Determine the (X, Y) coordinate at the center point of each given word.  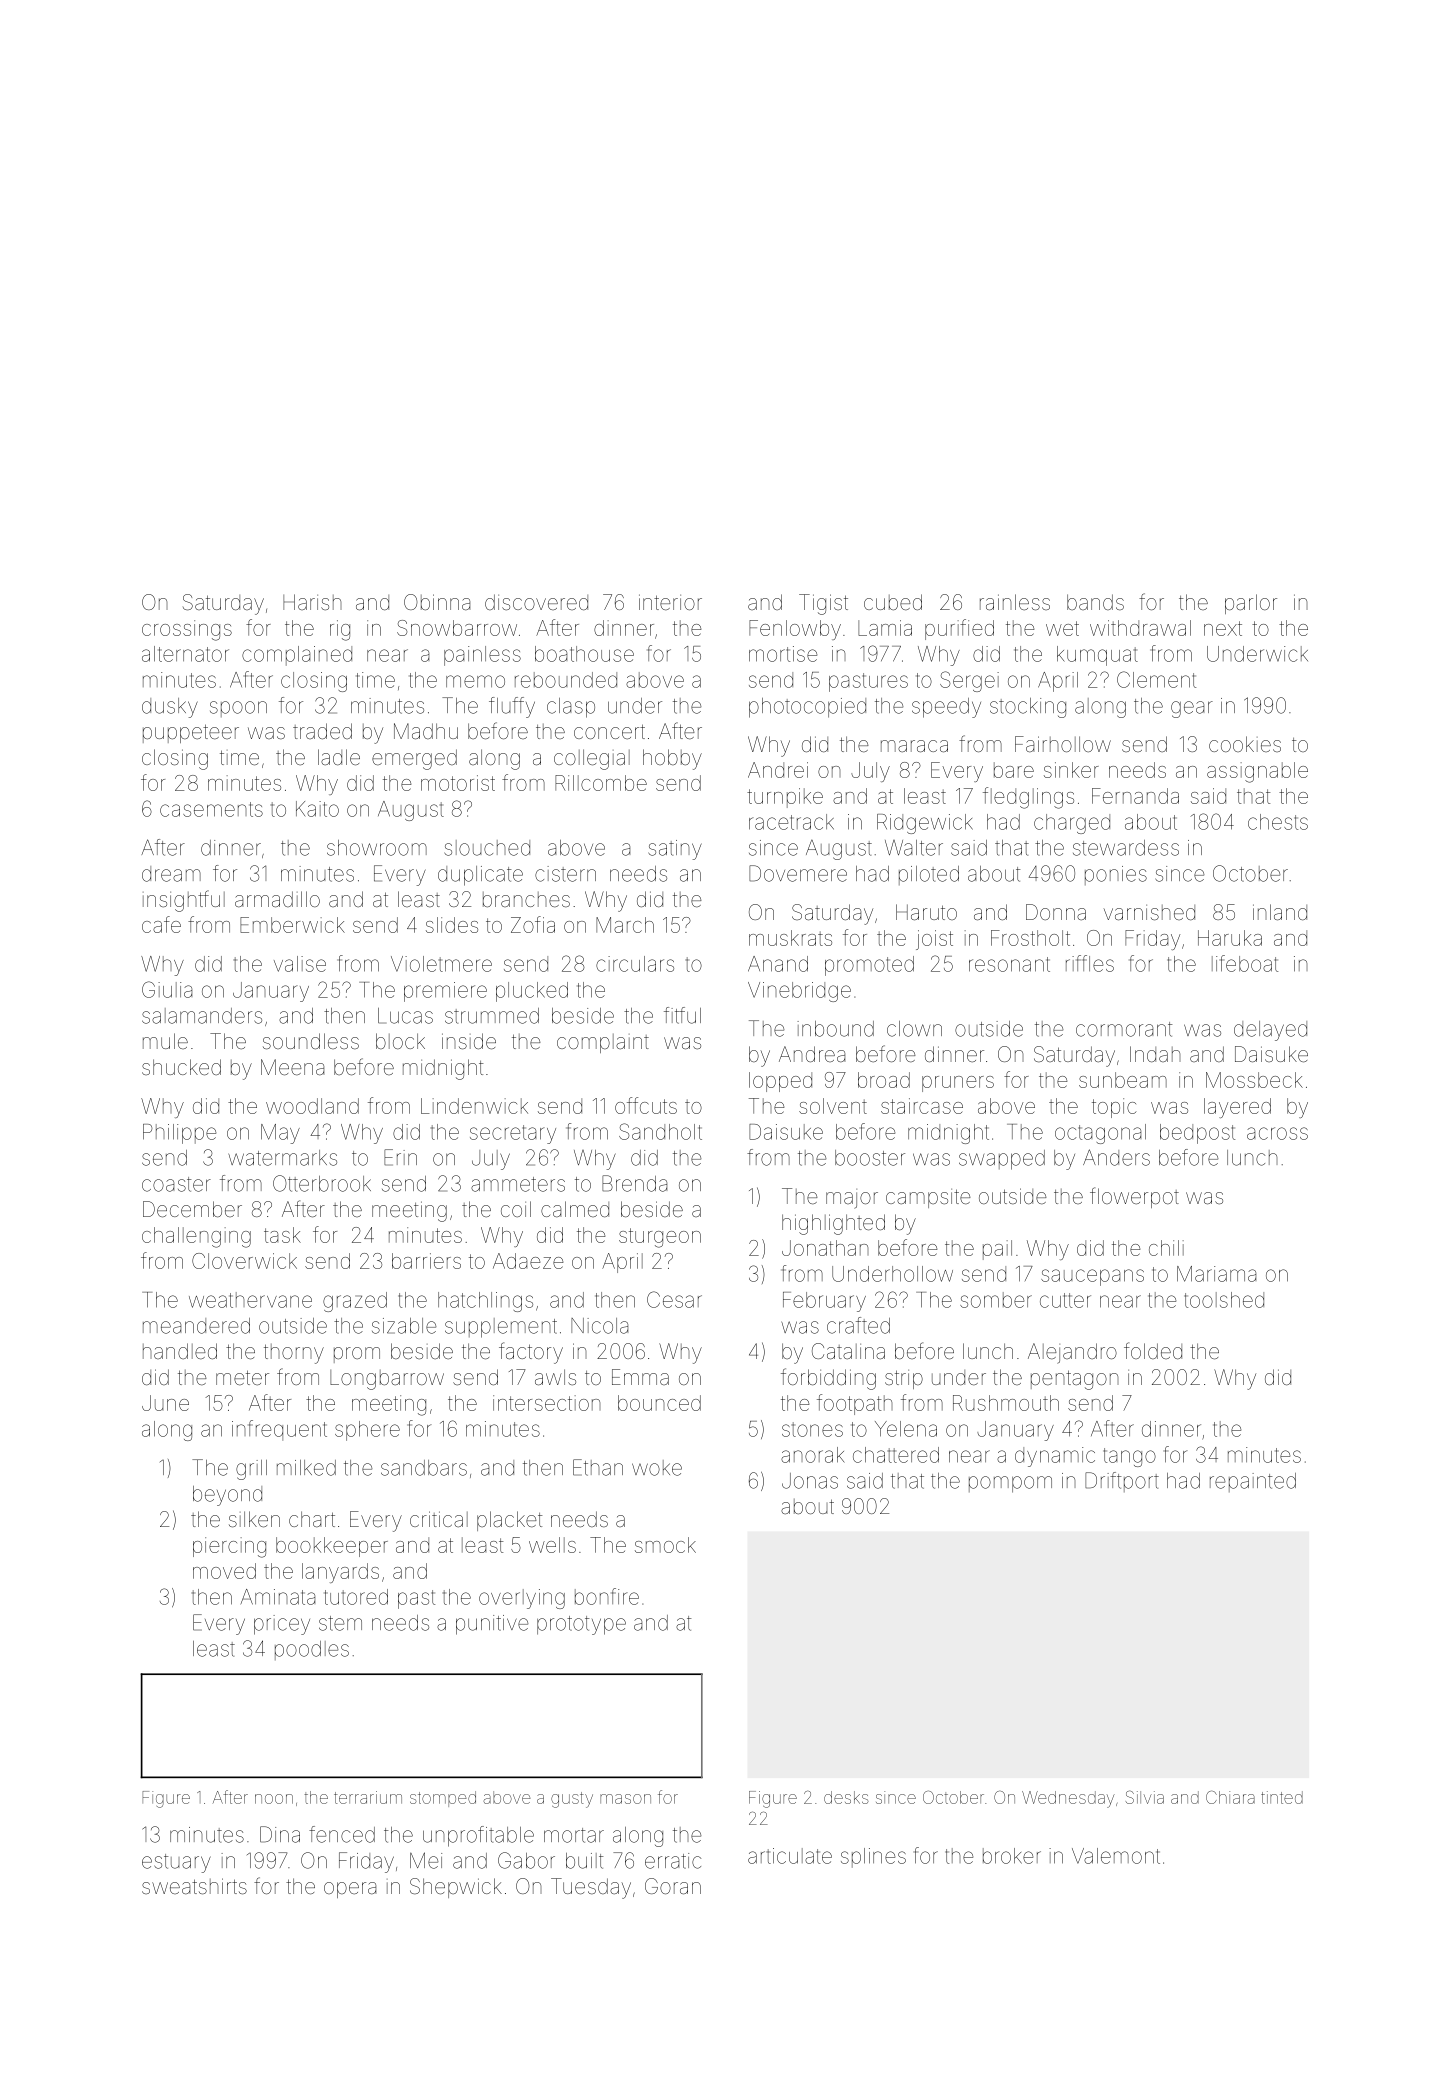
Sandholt (660, 1131)
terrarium (368, 1797)
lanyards (340, 1573)
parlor (1251, 604)
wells (552, 1545)
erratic (673, 1861)
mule (165, 1041)
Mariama (1216, 1274)
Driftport (1122, 1482)
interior (670, 602)
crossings (187, 630)
